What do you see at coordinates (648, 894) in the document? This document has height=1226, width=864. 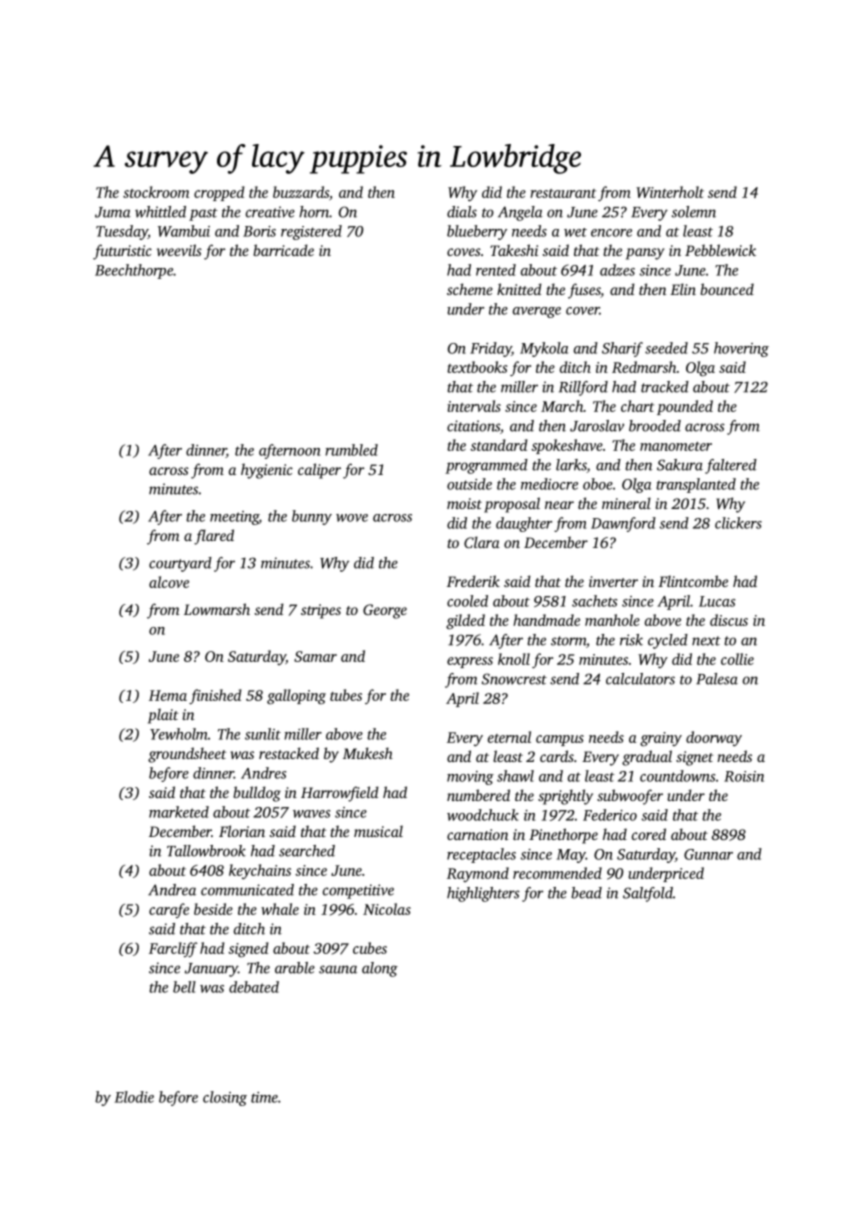 I see `Saltfold` at bounding box center [648, 894].
